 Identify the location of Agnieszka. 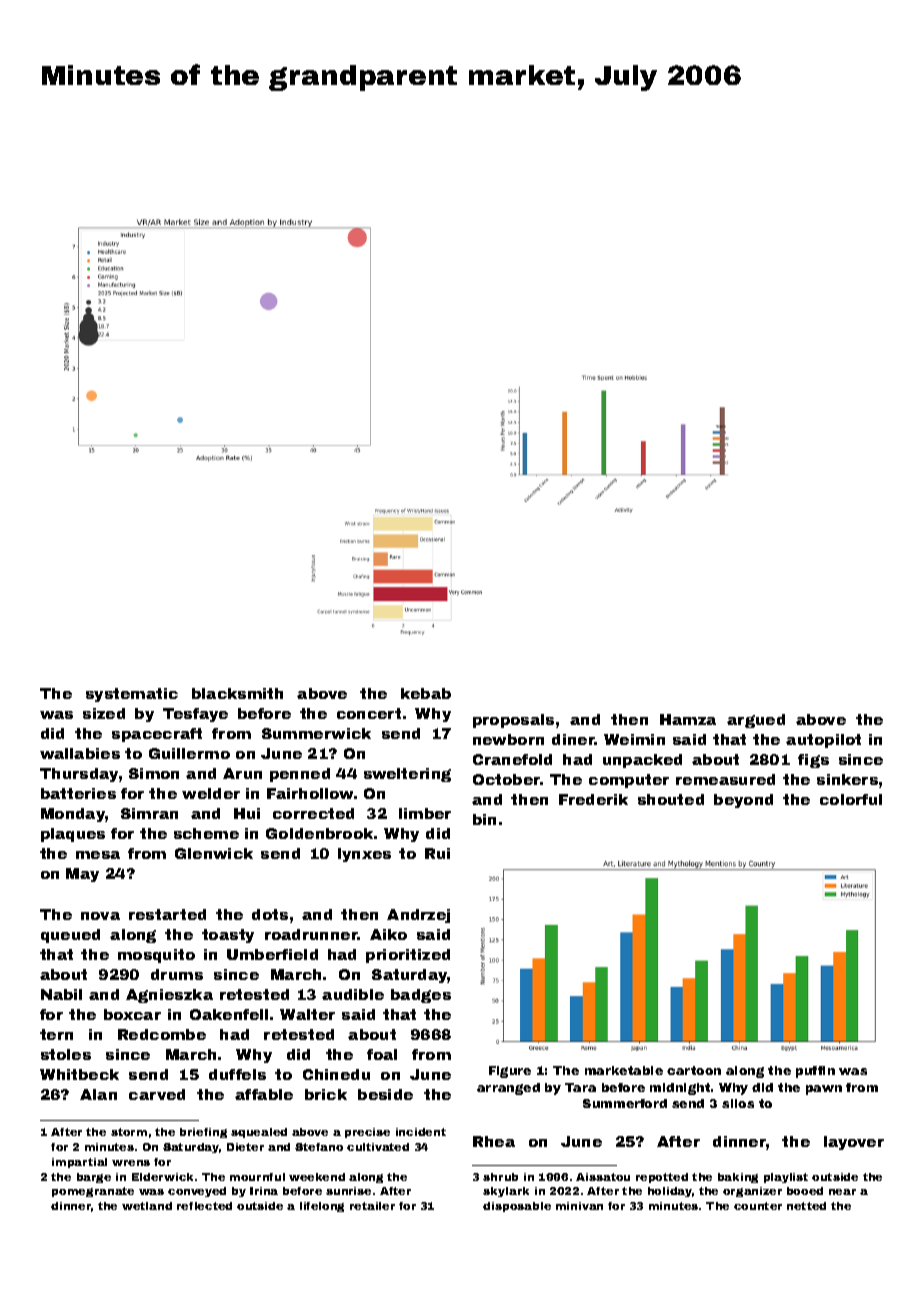
(169, 996).
